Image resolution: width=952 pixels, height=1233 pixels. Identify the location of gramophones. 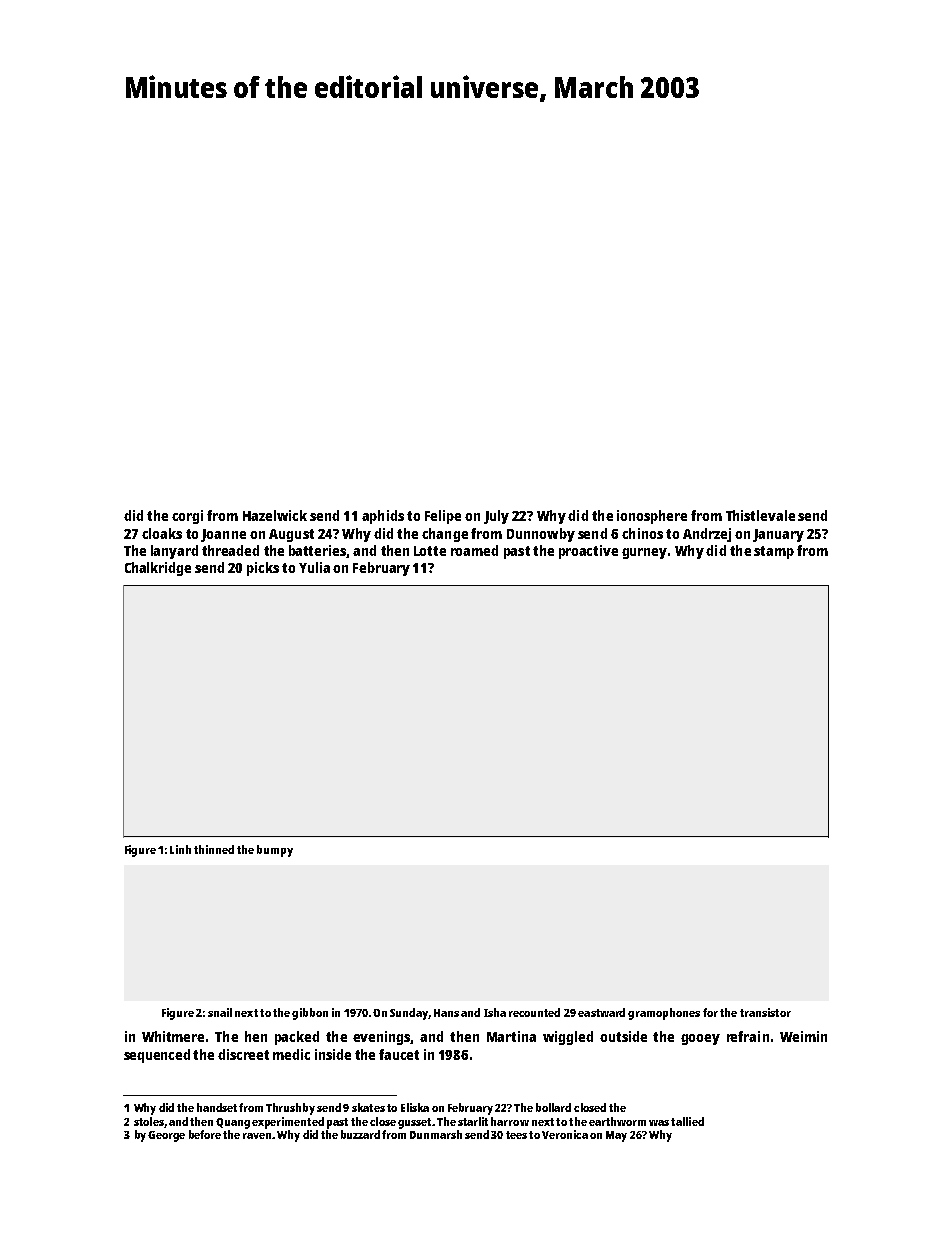
(664, 1014).
